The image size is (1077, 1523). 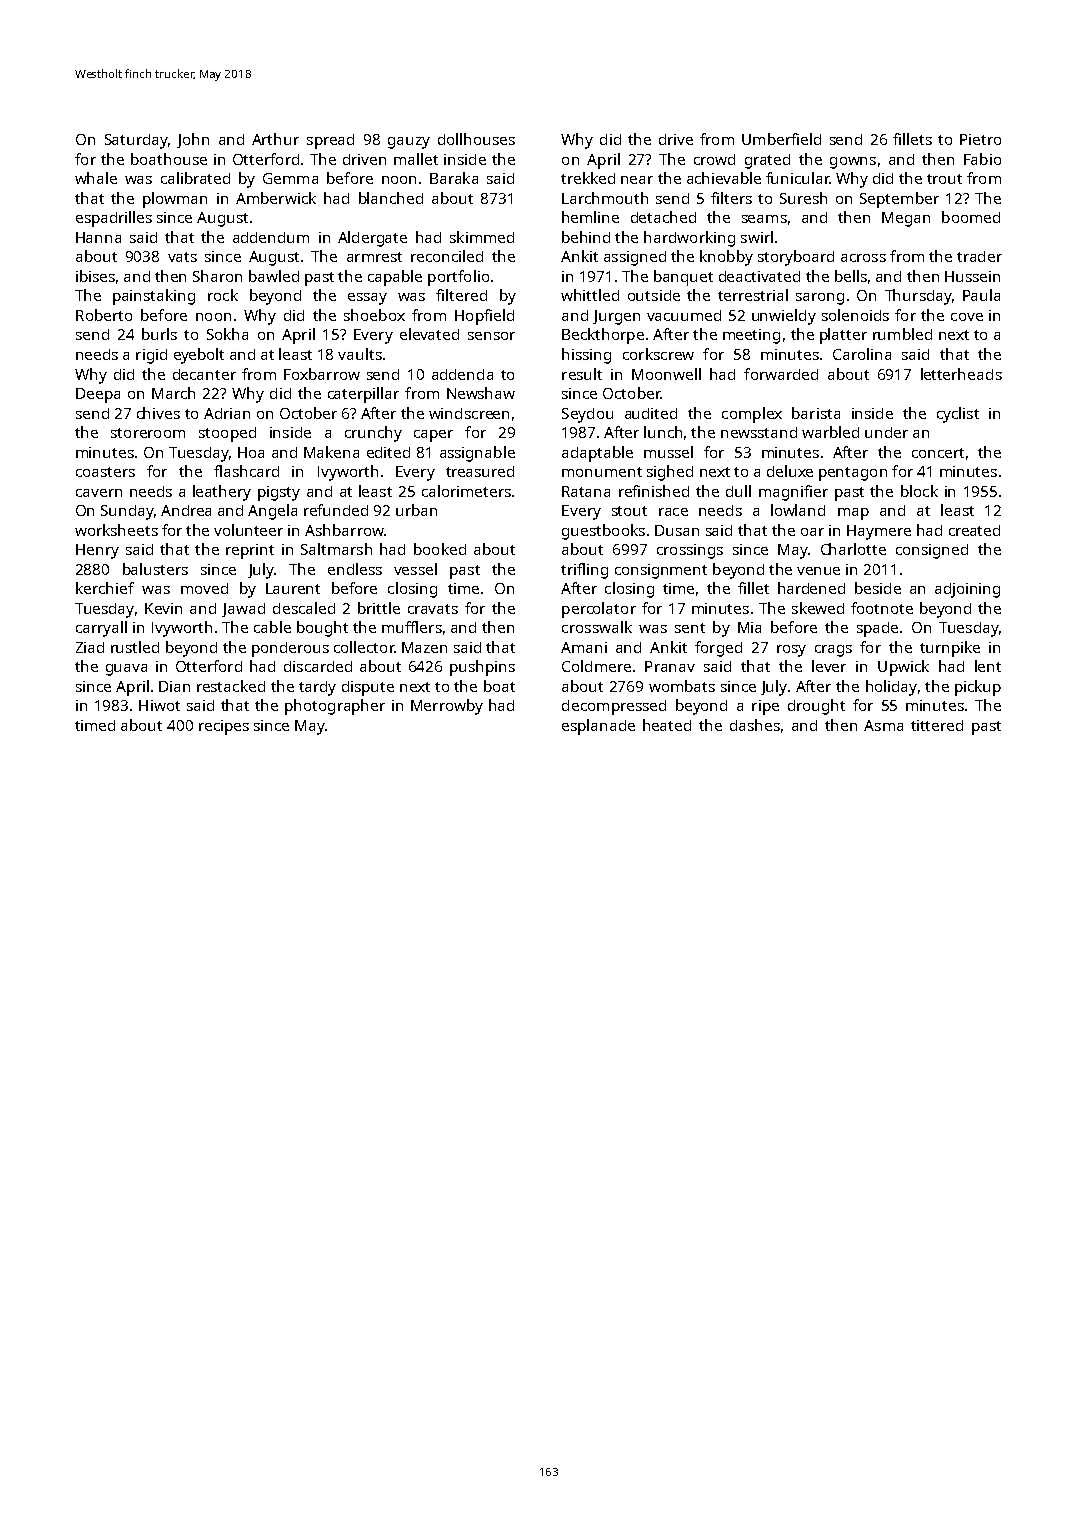 I want to click on Haymere, so click(x=879, y=532).
